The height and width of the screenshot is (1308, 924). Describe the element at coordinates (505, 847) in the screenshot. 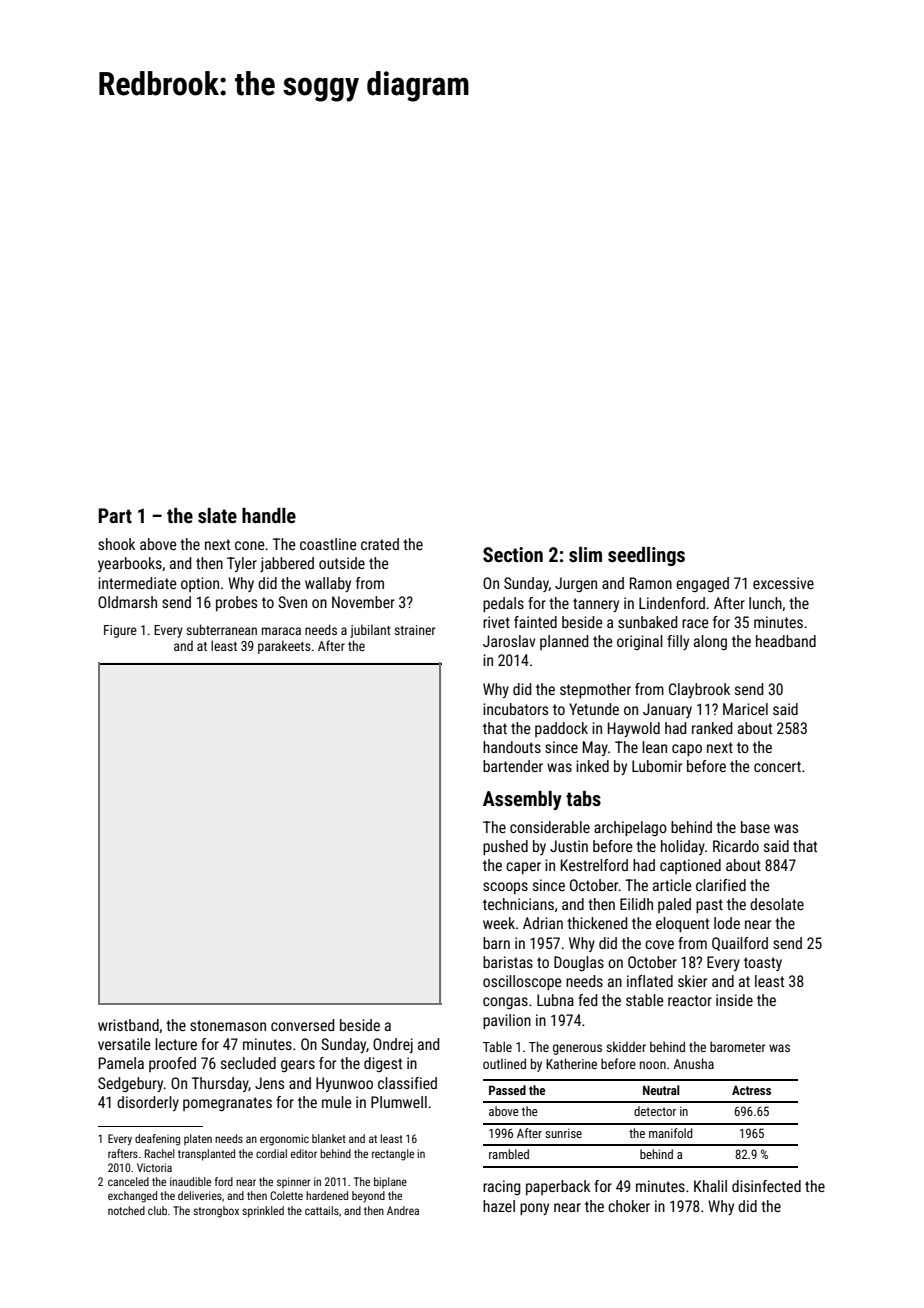

I see `pushed` at that location.
